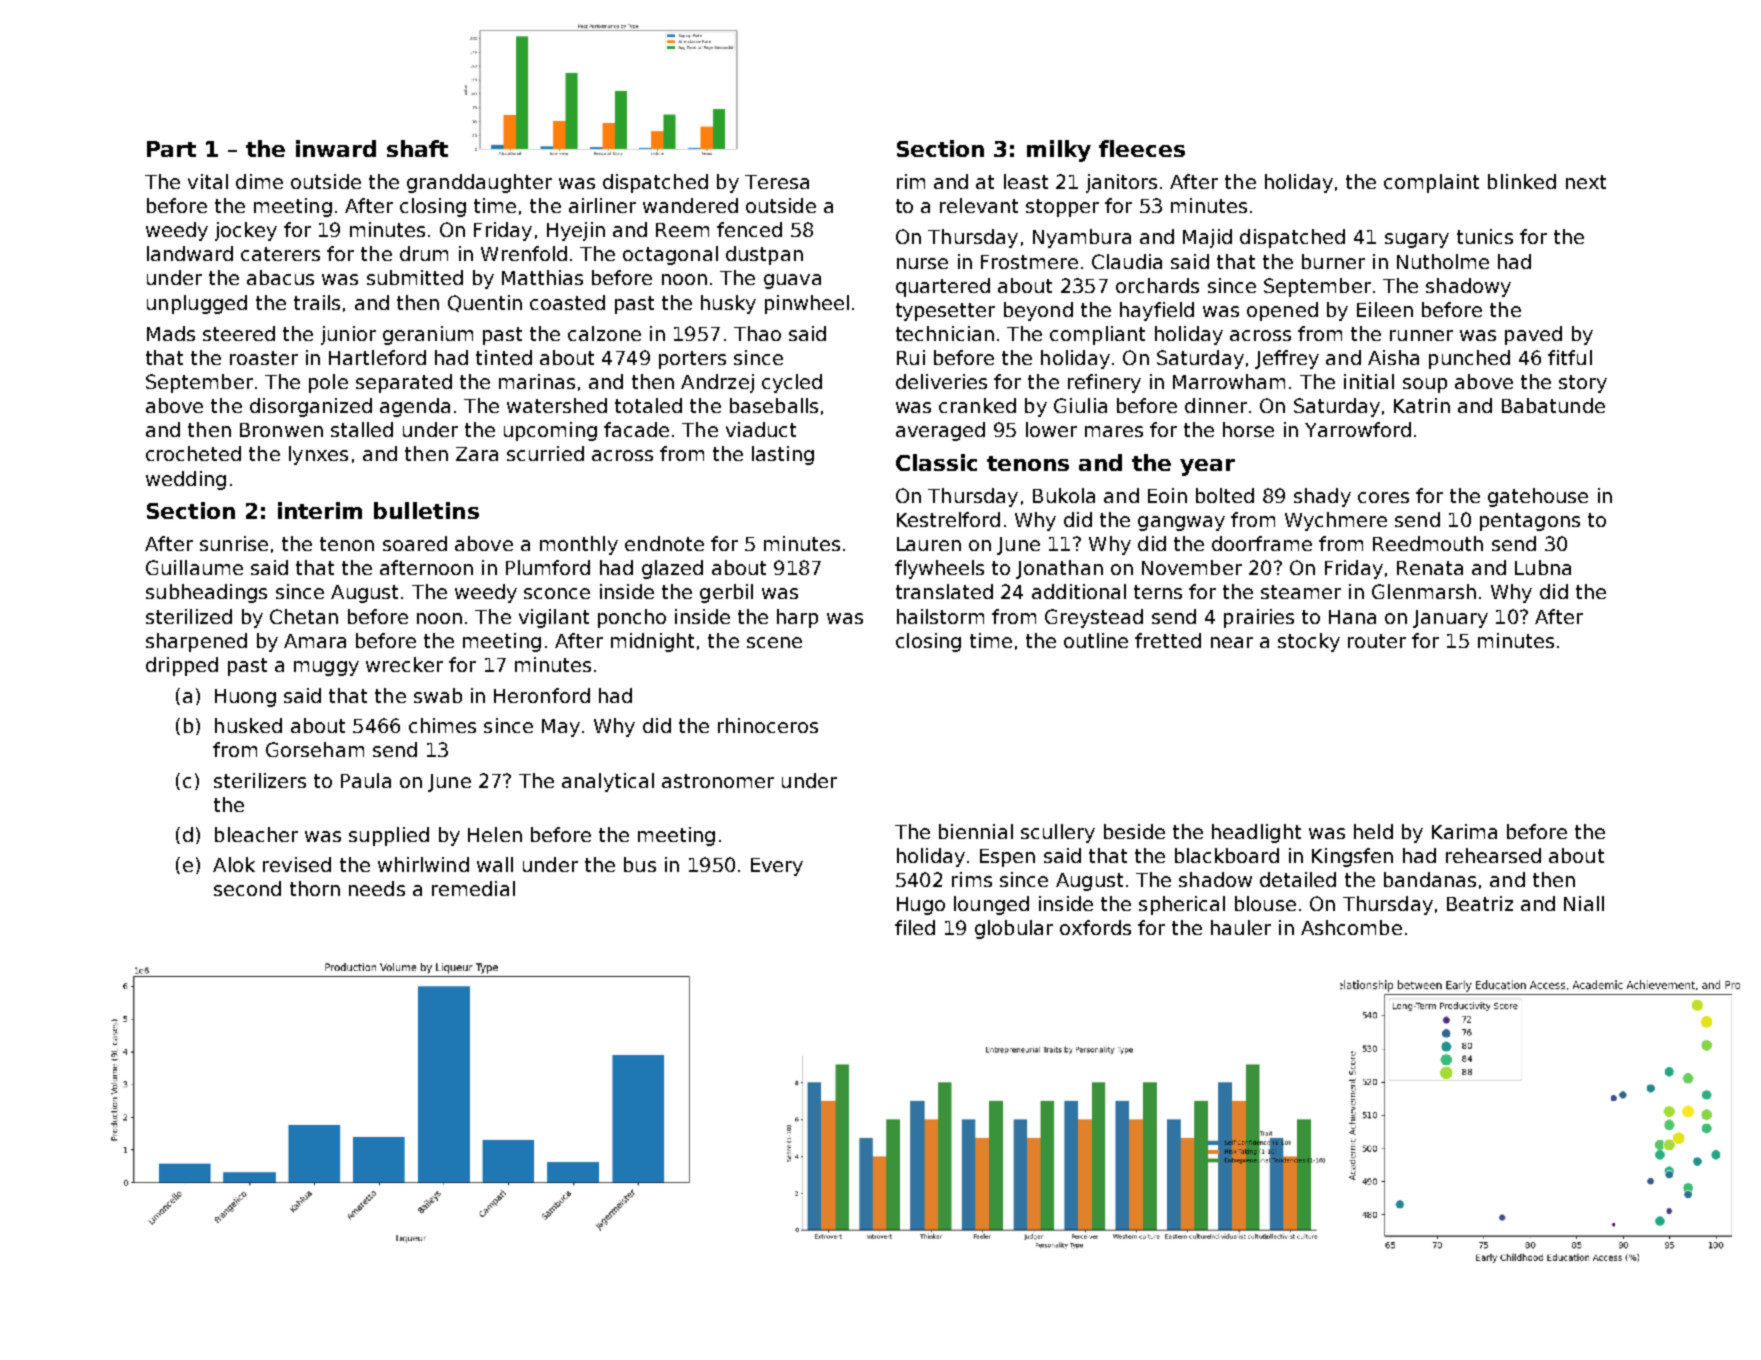  I want to click on complaint, so click(1431, 183).
